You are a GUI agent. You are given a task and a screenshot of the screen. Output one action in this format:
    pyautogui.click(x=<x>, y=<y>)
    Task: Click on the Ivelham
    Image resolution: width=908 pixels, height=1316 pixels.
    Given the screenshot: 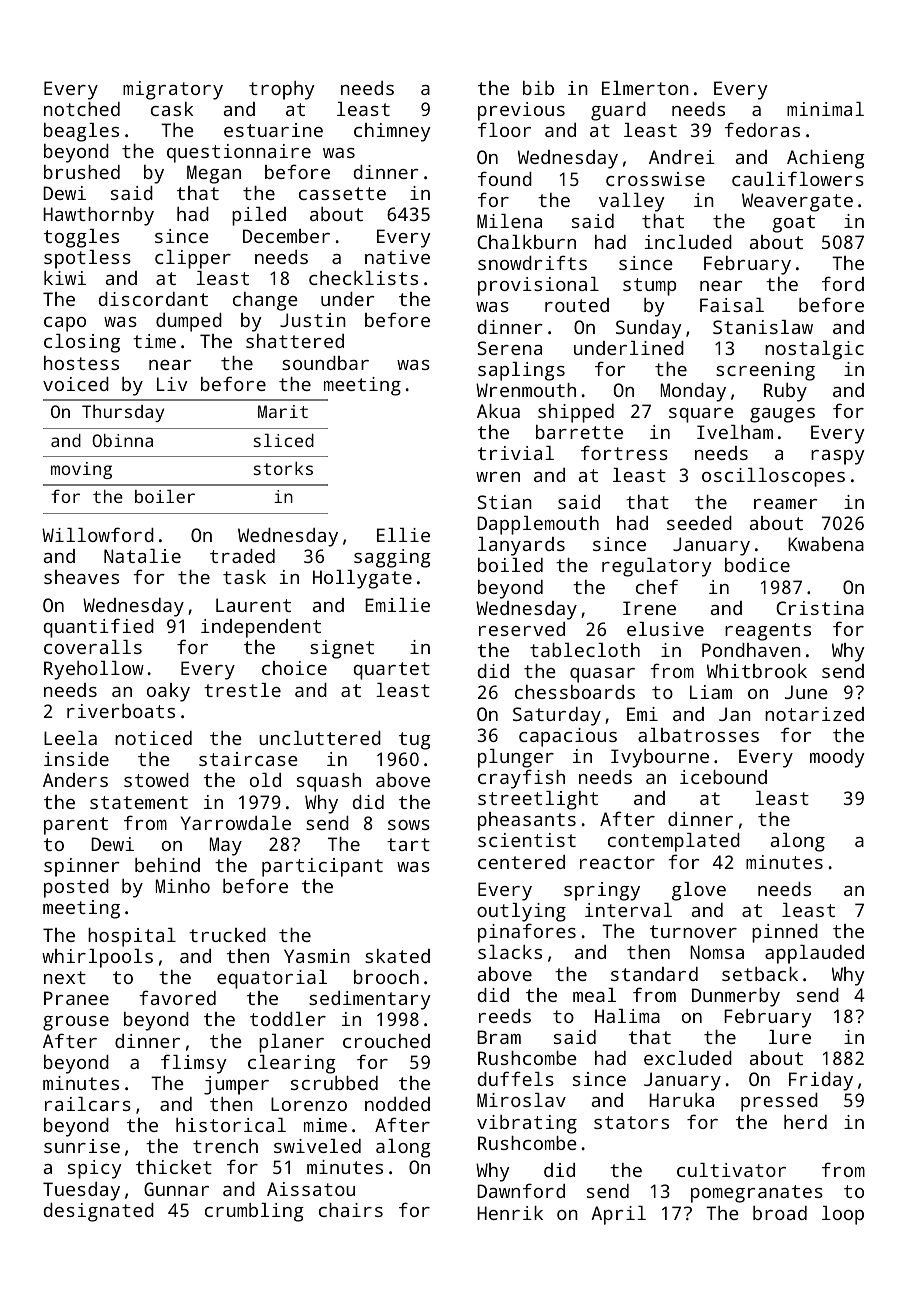 What is the action you would take?
    pyautogui.click(x=735, y=432)
